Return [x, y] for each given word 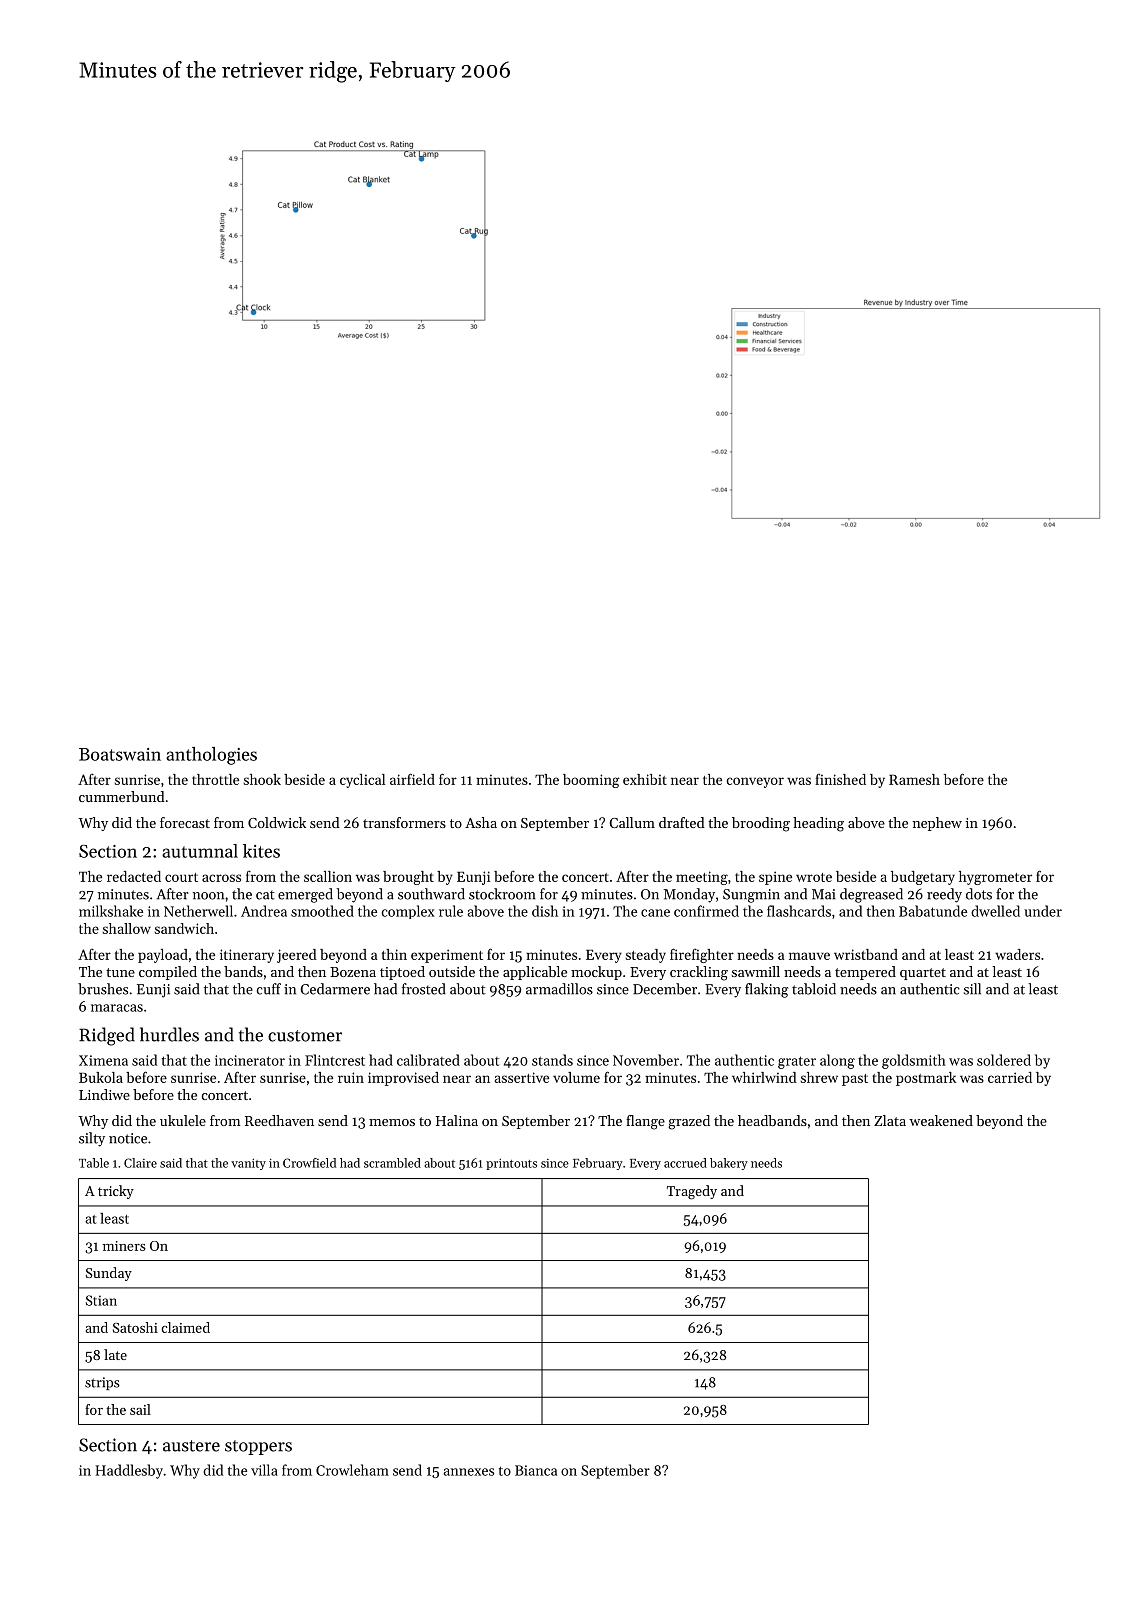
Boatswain [120, 754]
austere [191, 1446]
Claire [140, 1163]
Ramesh [914, 779]
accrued [685, 1163]
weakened [941, 1120]
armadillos [559, 989]
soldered [1004, 1060]
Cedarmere [335, 989]
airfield [412, 779]
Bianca [536, 1470]
